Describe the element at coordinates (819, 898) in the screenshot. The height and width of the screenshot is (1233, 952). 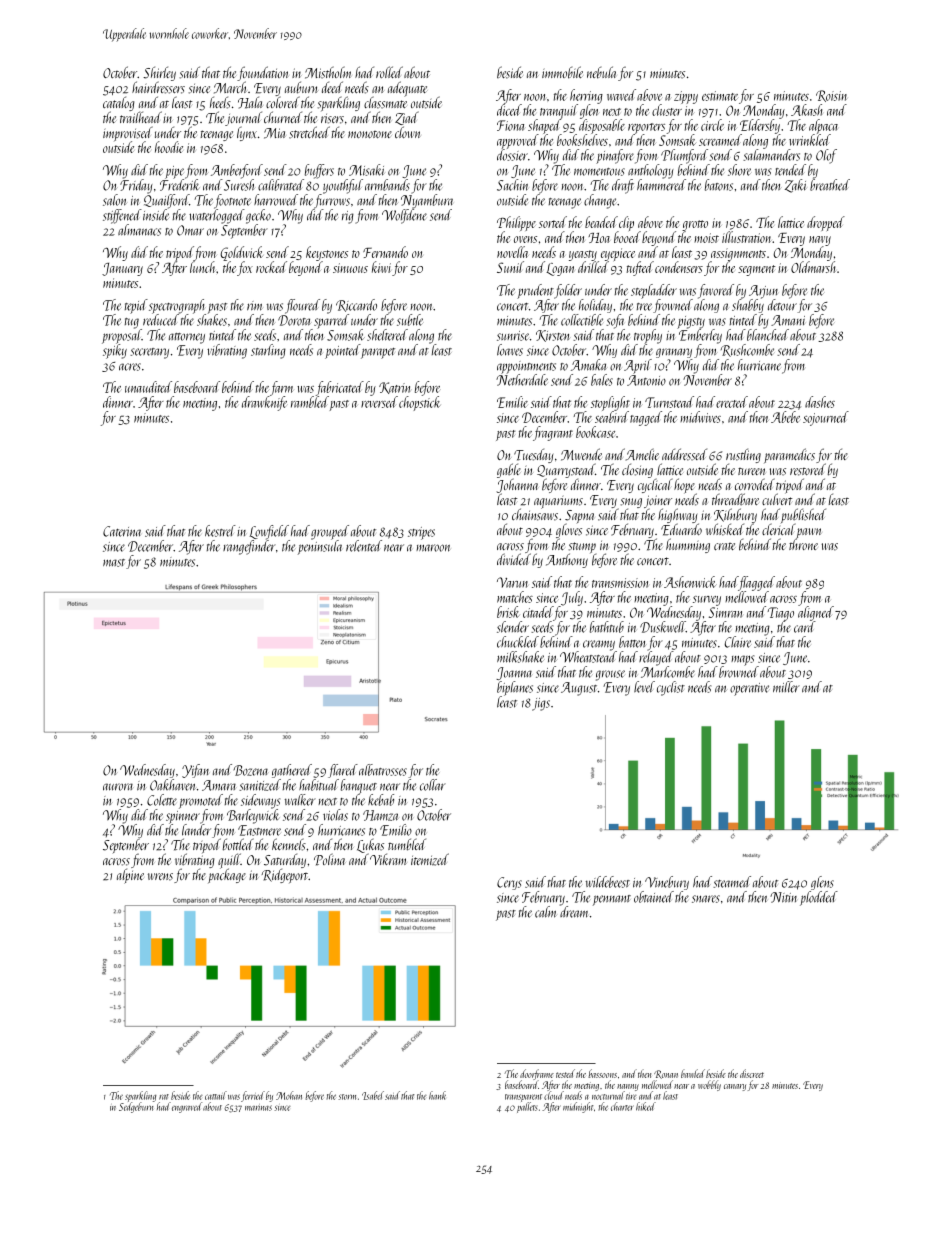
I see `plodded` at that location.
